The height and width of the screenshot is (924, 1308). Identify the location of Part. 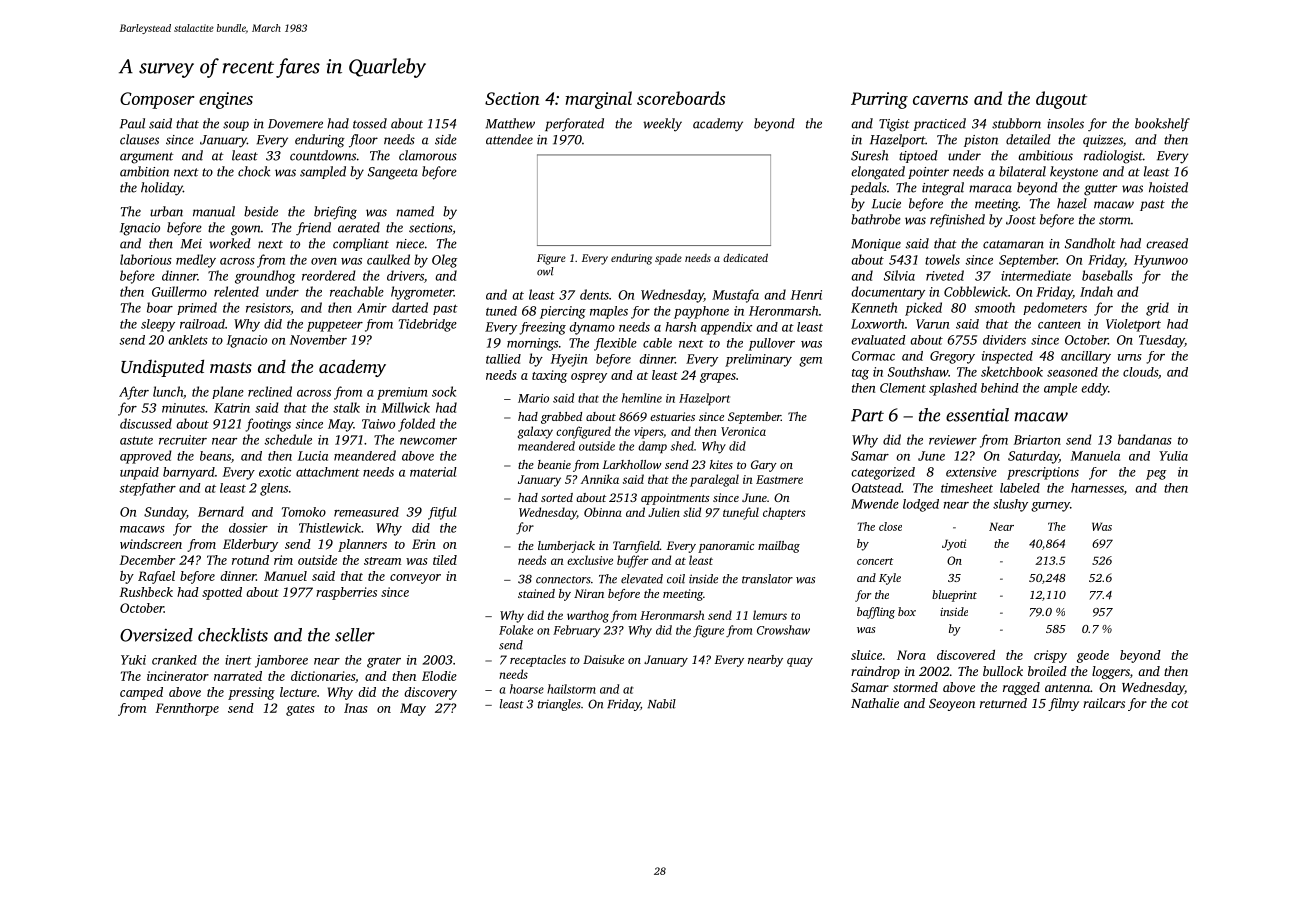
(867, 415).
